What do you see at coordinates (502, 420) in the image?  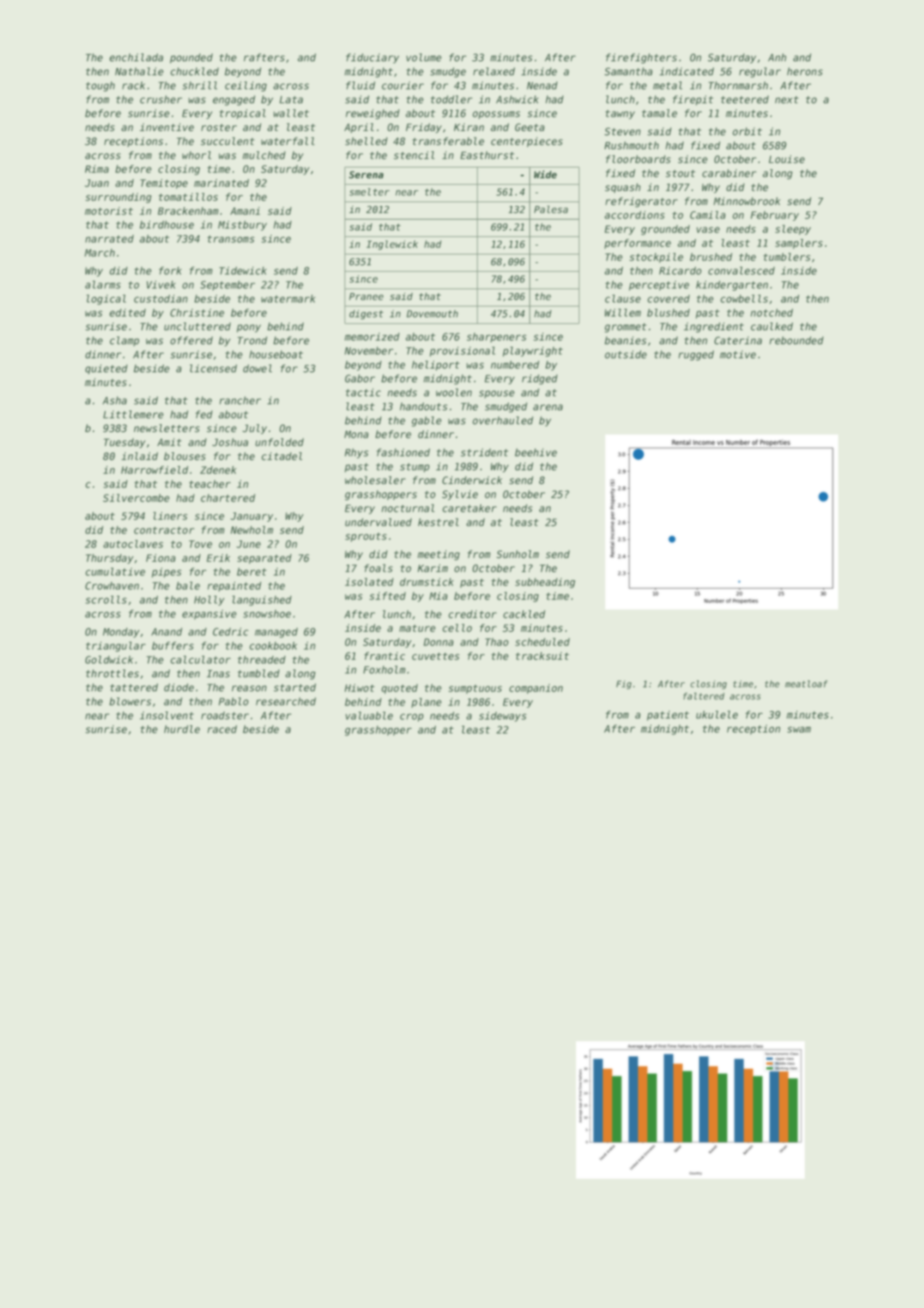 I see `overhauled` at bounding box center [502, 420].
